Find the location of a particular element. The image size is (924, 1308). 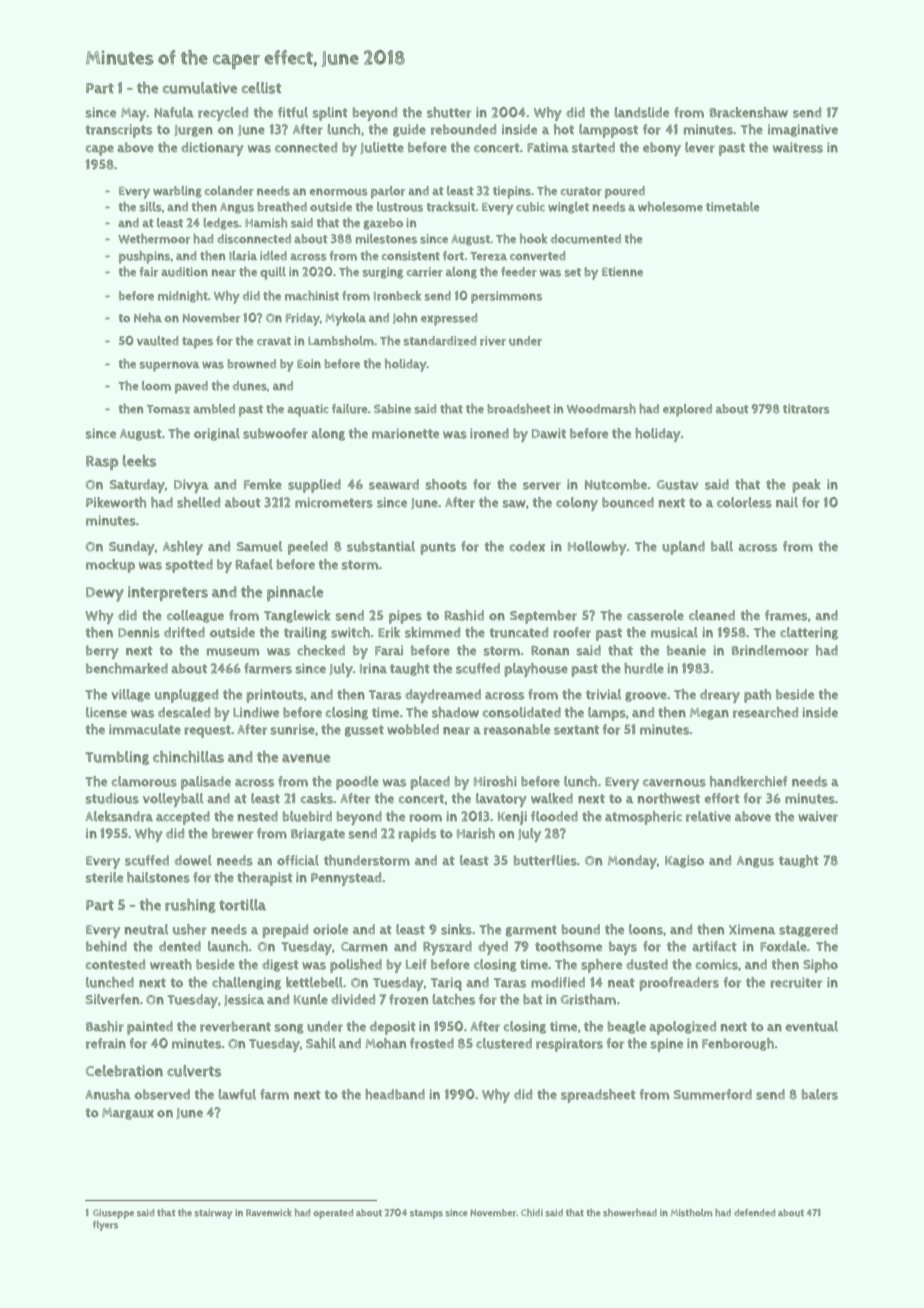

colander is located at coordinates (229, 191).
